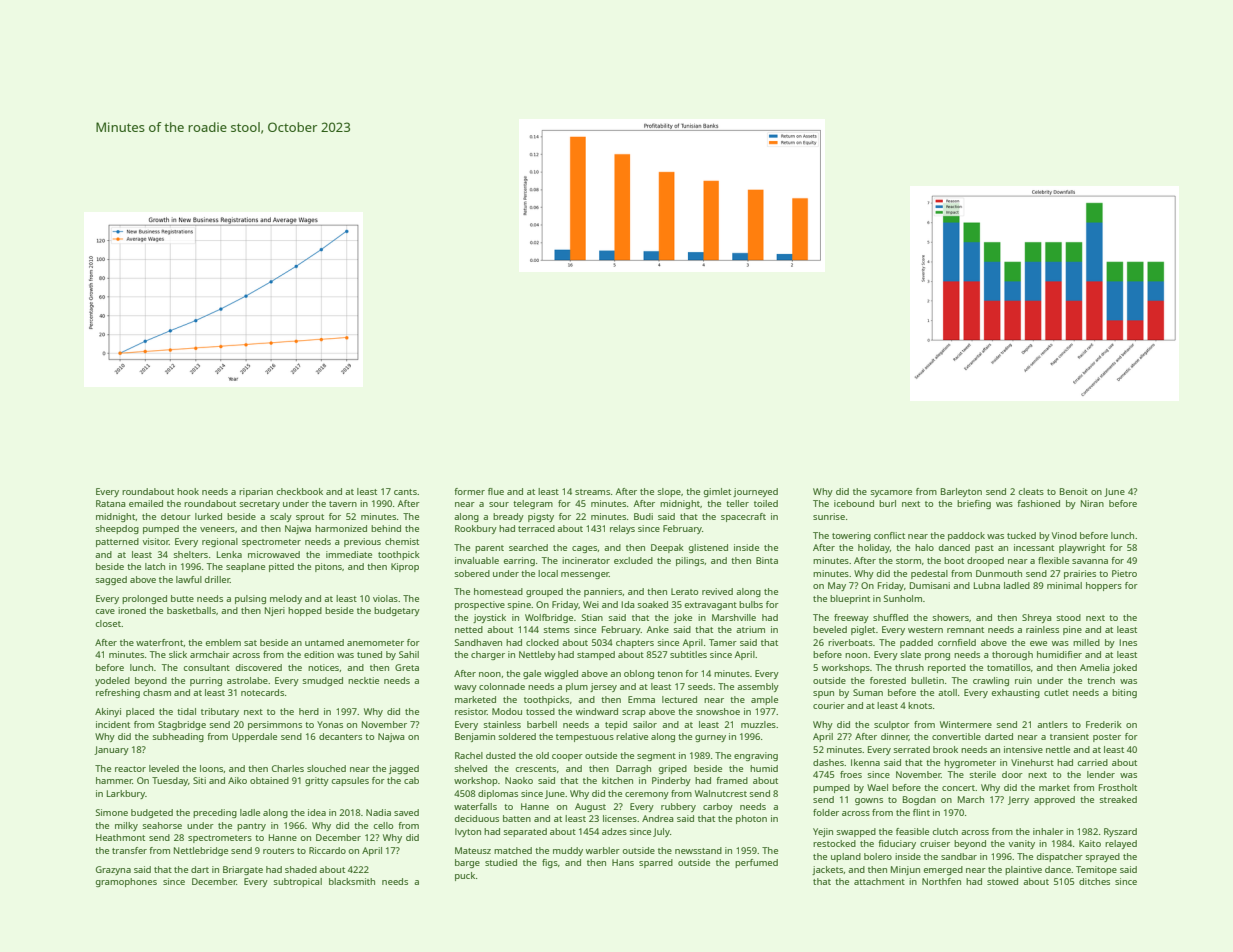  Describe the element at coordinates (868, 692) in the screenshot. I see `Suman` at that location.
